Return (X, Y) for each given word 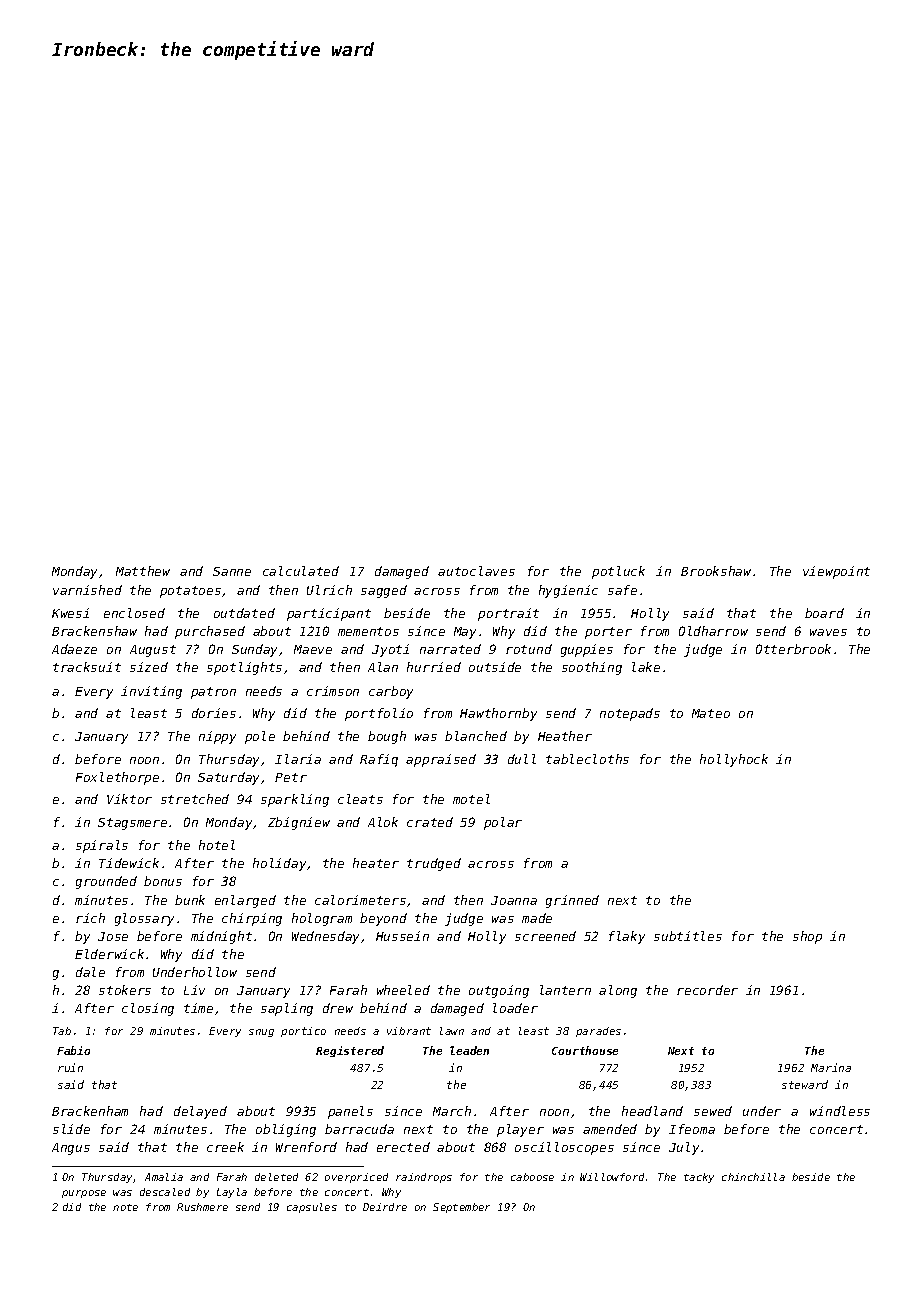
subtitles (688, 936)
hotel (217, 845)
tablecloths (587, 759)
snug (261, 1033)
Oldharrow (713, 631)
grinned (572, 901)
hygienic (568, 591)
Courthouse (585, 1050)
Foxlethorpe (117, 778)
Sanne (232, 571)
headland (652, 1111)
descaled (165, 1192)
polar (503, 823)
